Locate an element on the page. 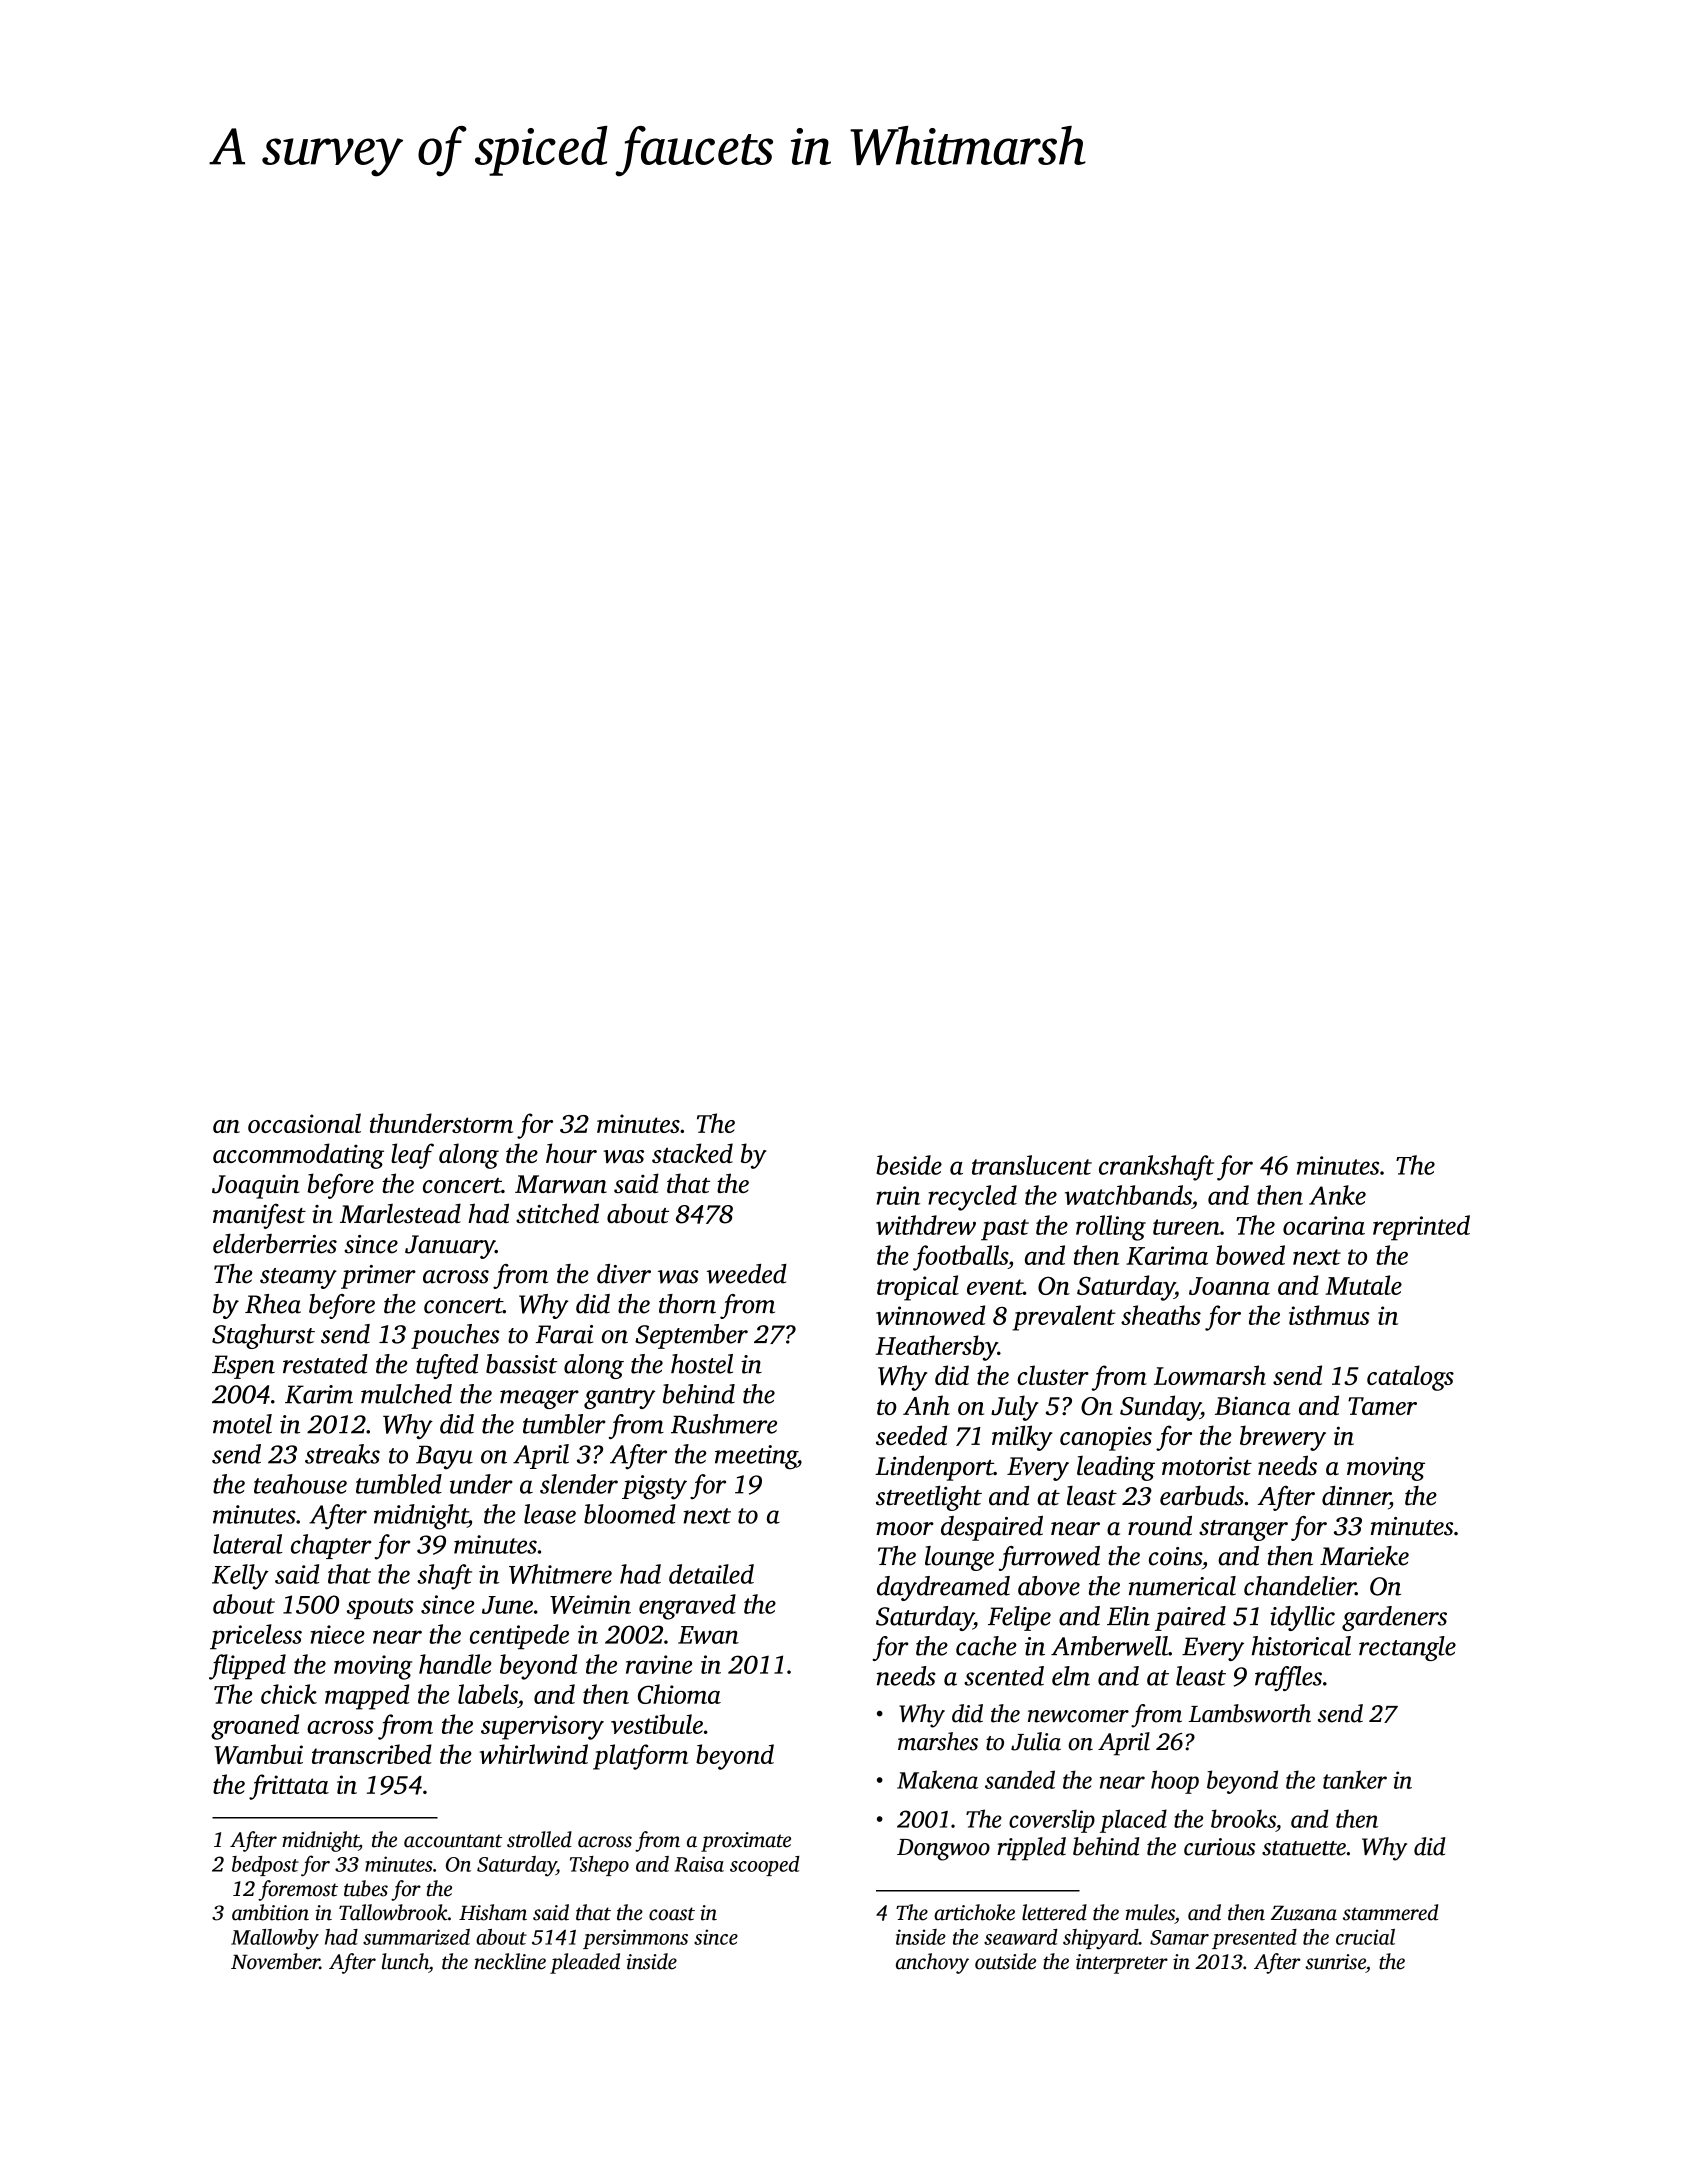  tropical is located at coordinates (918, 1288).
